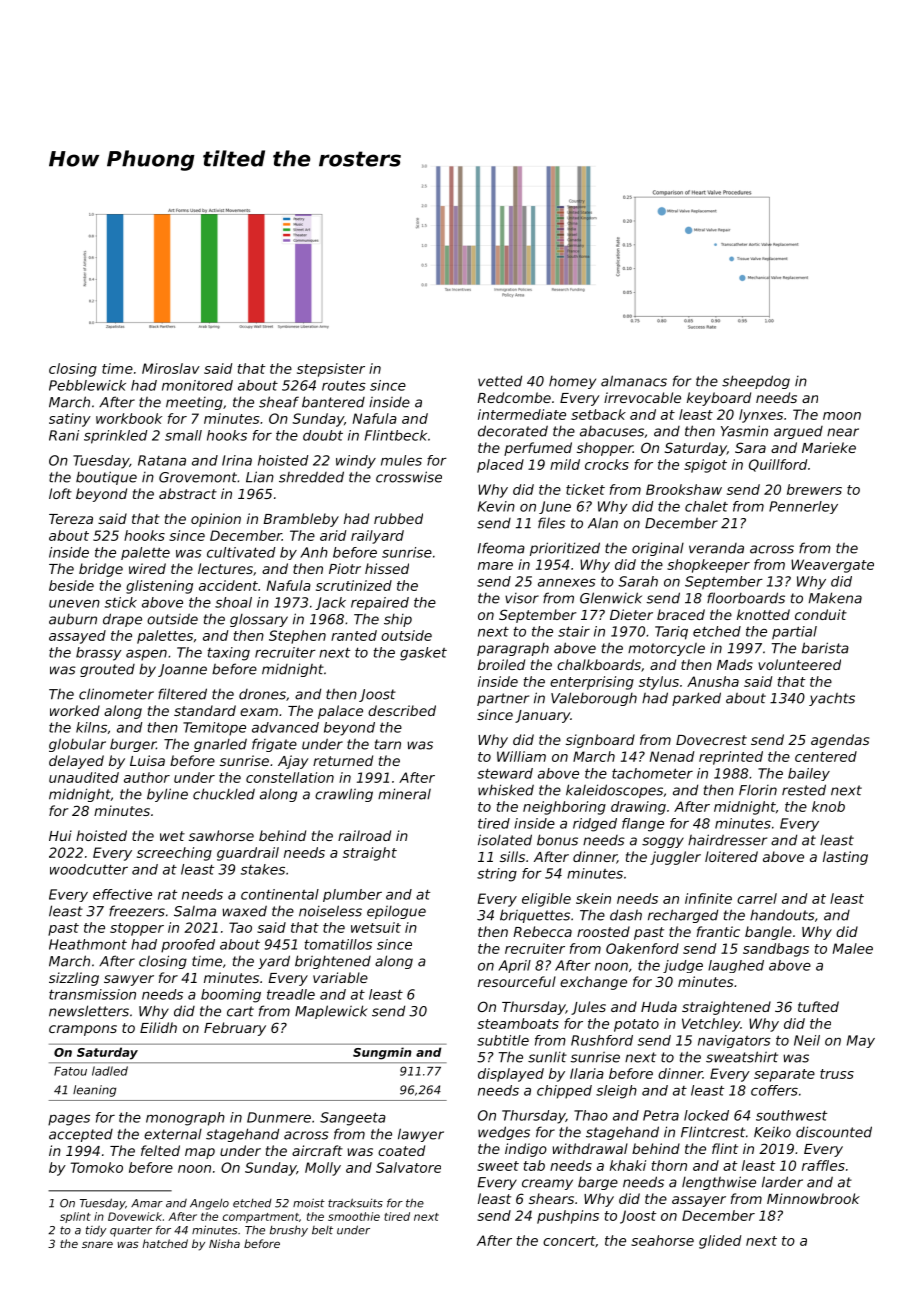  I want to click on agendas, so click(840, 741).
